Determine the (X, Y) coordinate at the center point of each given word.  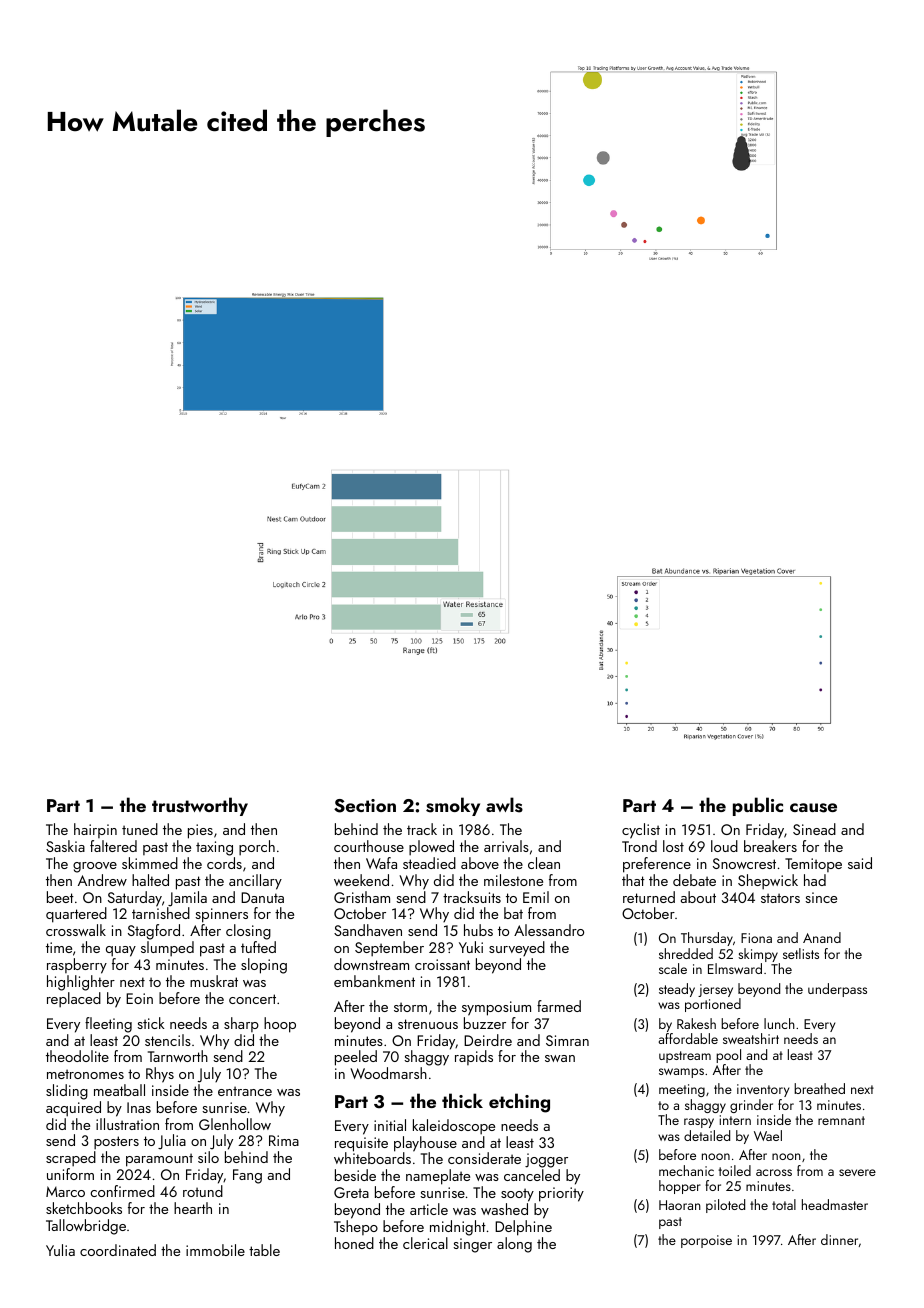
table (264, 1250)
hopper (680, 1187)
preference (657, 865)
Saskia (65, 846)
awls (504, 805)
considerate (484, 1158)
